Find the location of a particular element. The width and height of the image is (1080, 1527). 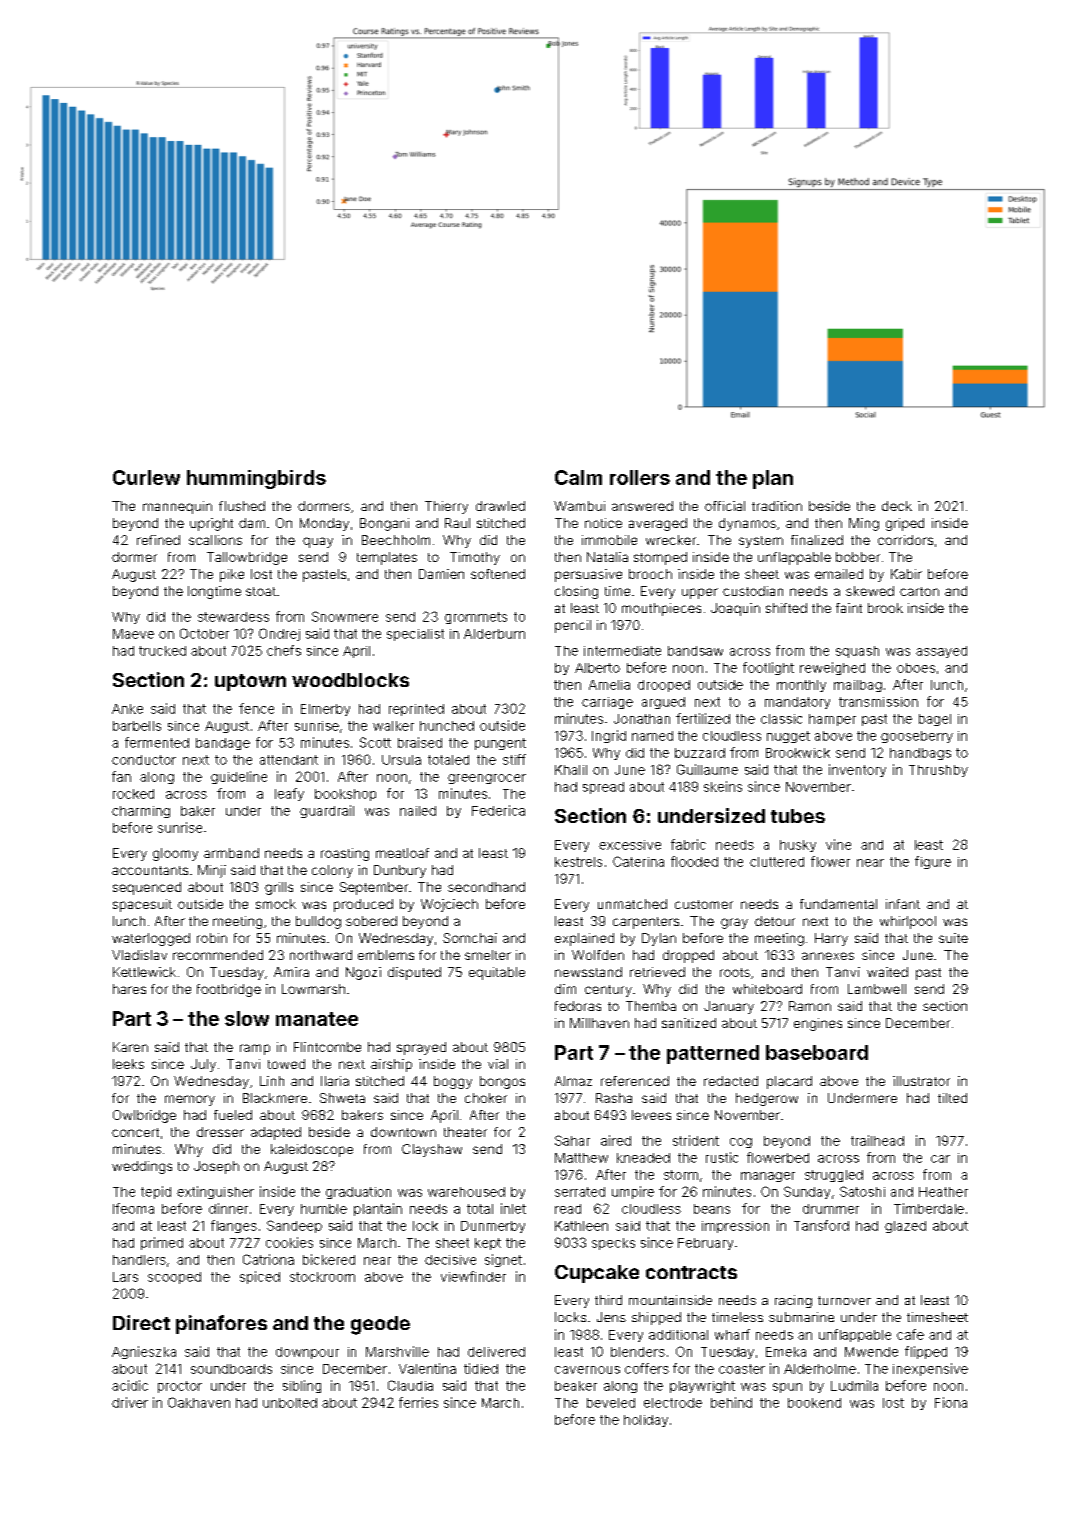

Thierry is located at coordinates (446, 507).
